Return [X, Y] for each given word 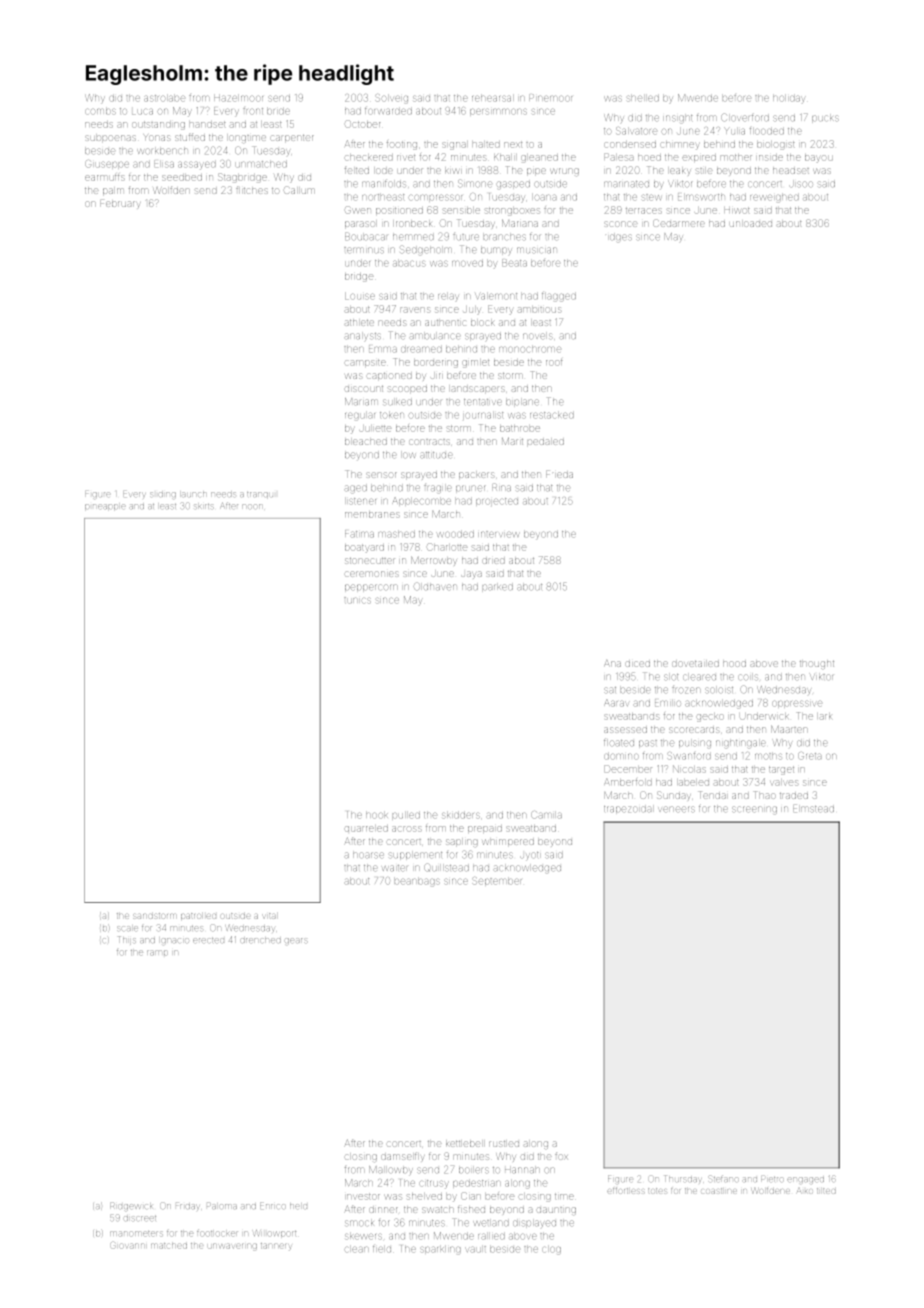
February [120, 204]
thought [817, 665]
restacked [552, 415]
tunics [357, 600]
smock [359, 1223]
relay [448, 297]
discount [364, 389]
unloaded [751, 224]
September [497, 881]
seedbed [182, 178]
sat [610, 690]
